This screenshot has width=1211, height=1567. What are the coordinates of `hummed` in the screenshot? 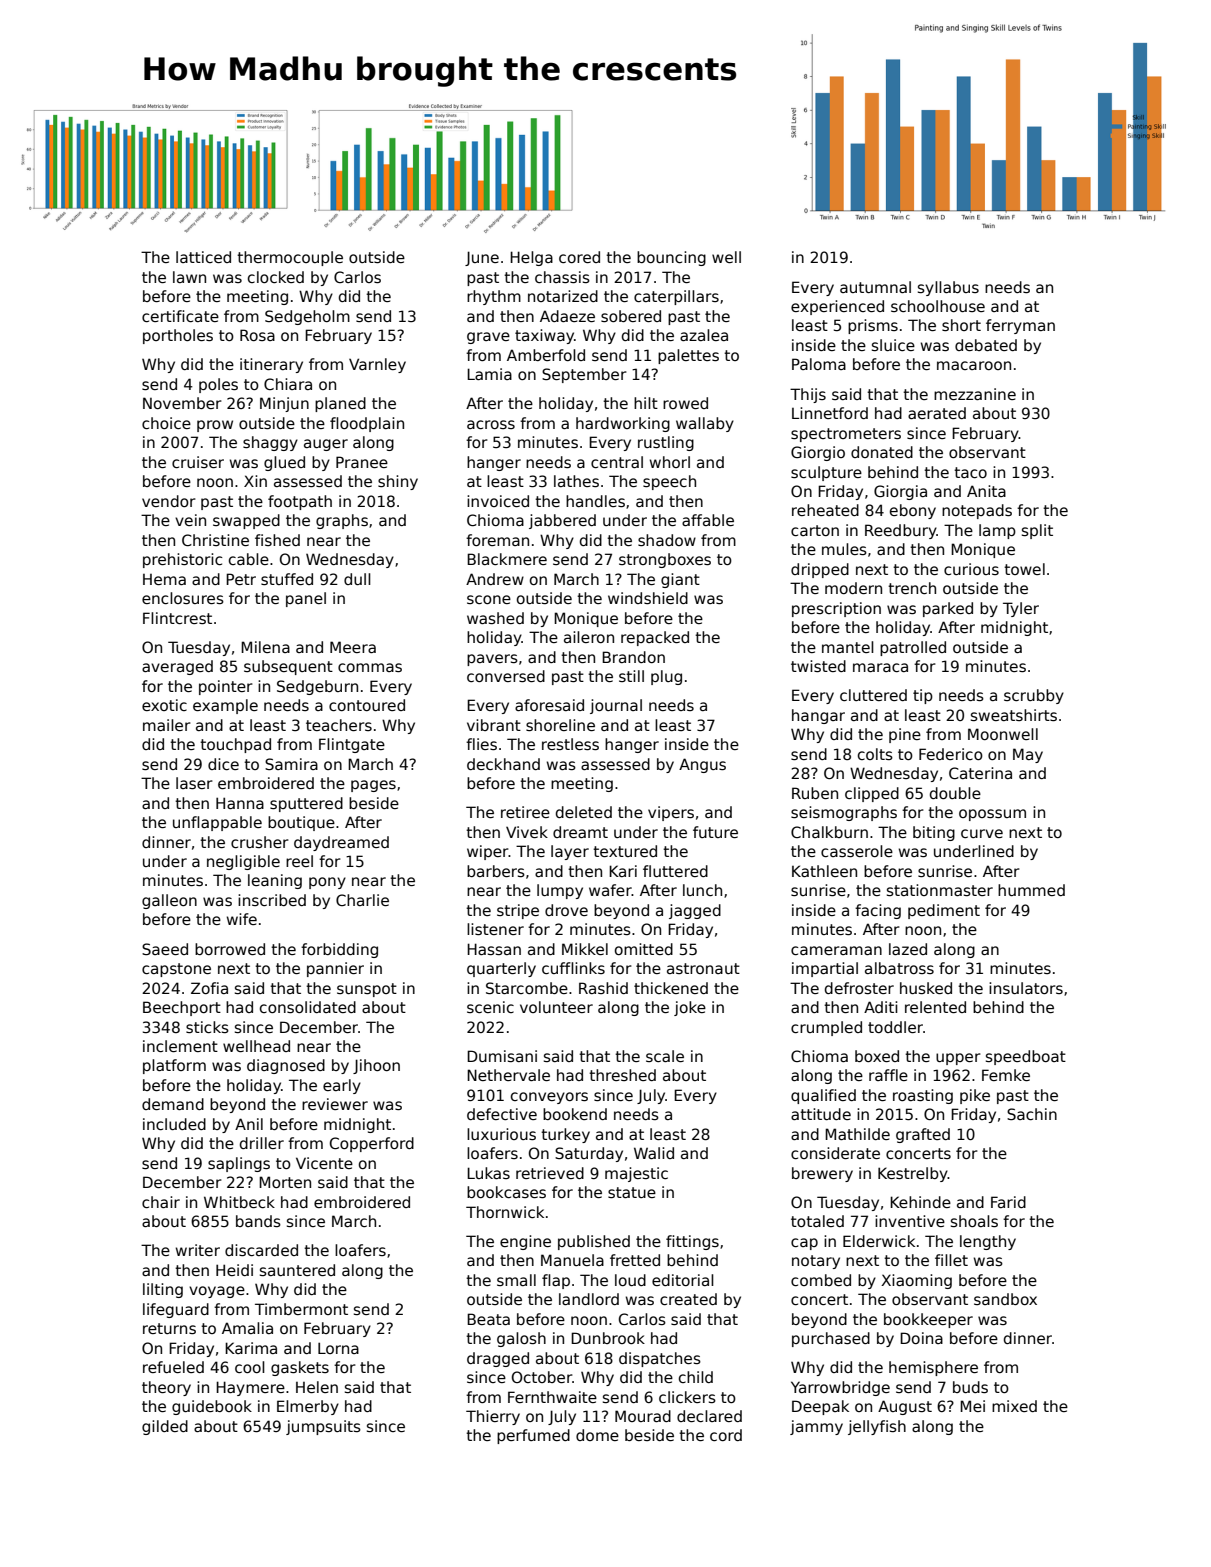 It's located at (1031, 890).
